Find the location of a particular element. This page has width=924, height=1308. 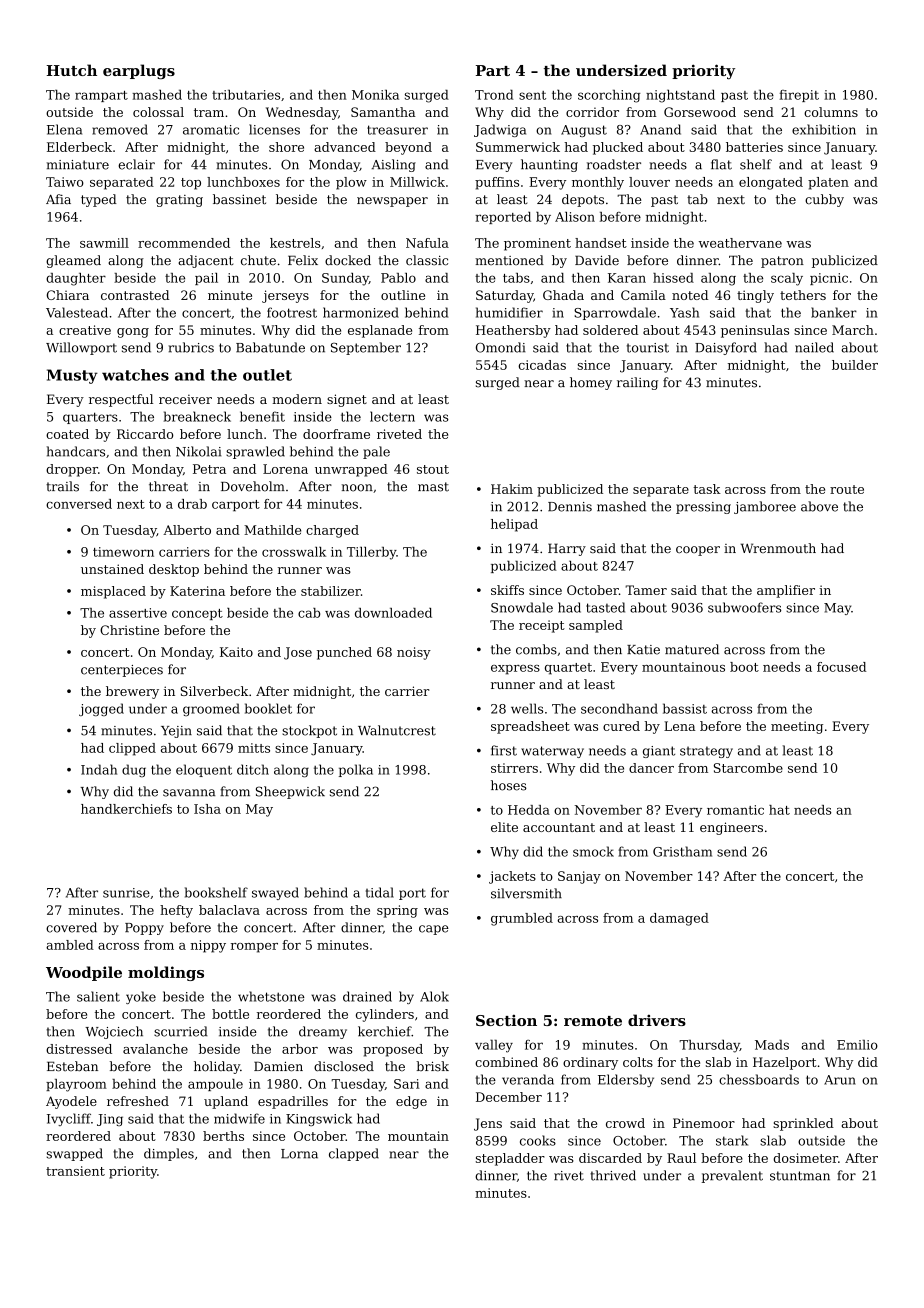

route is located at coordinates (847, 489).
